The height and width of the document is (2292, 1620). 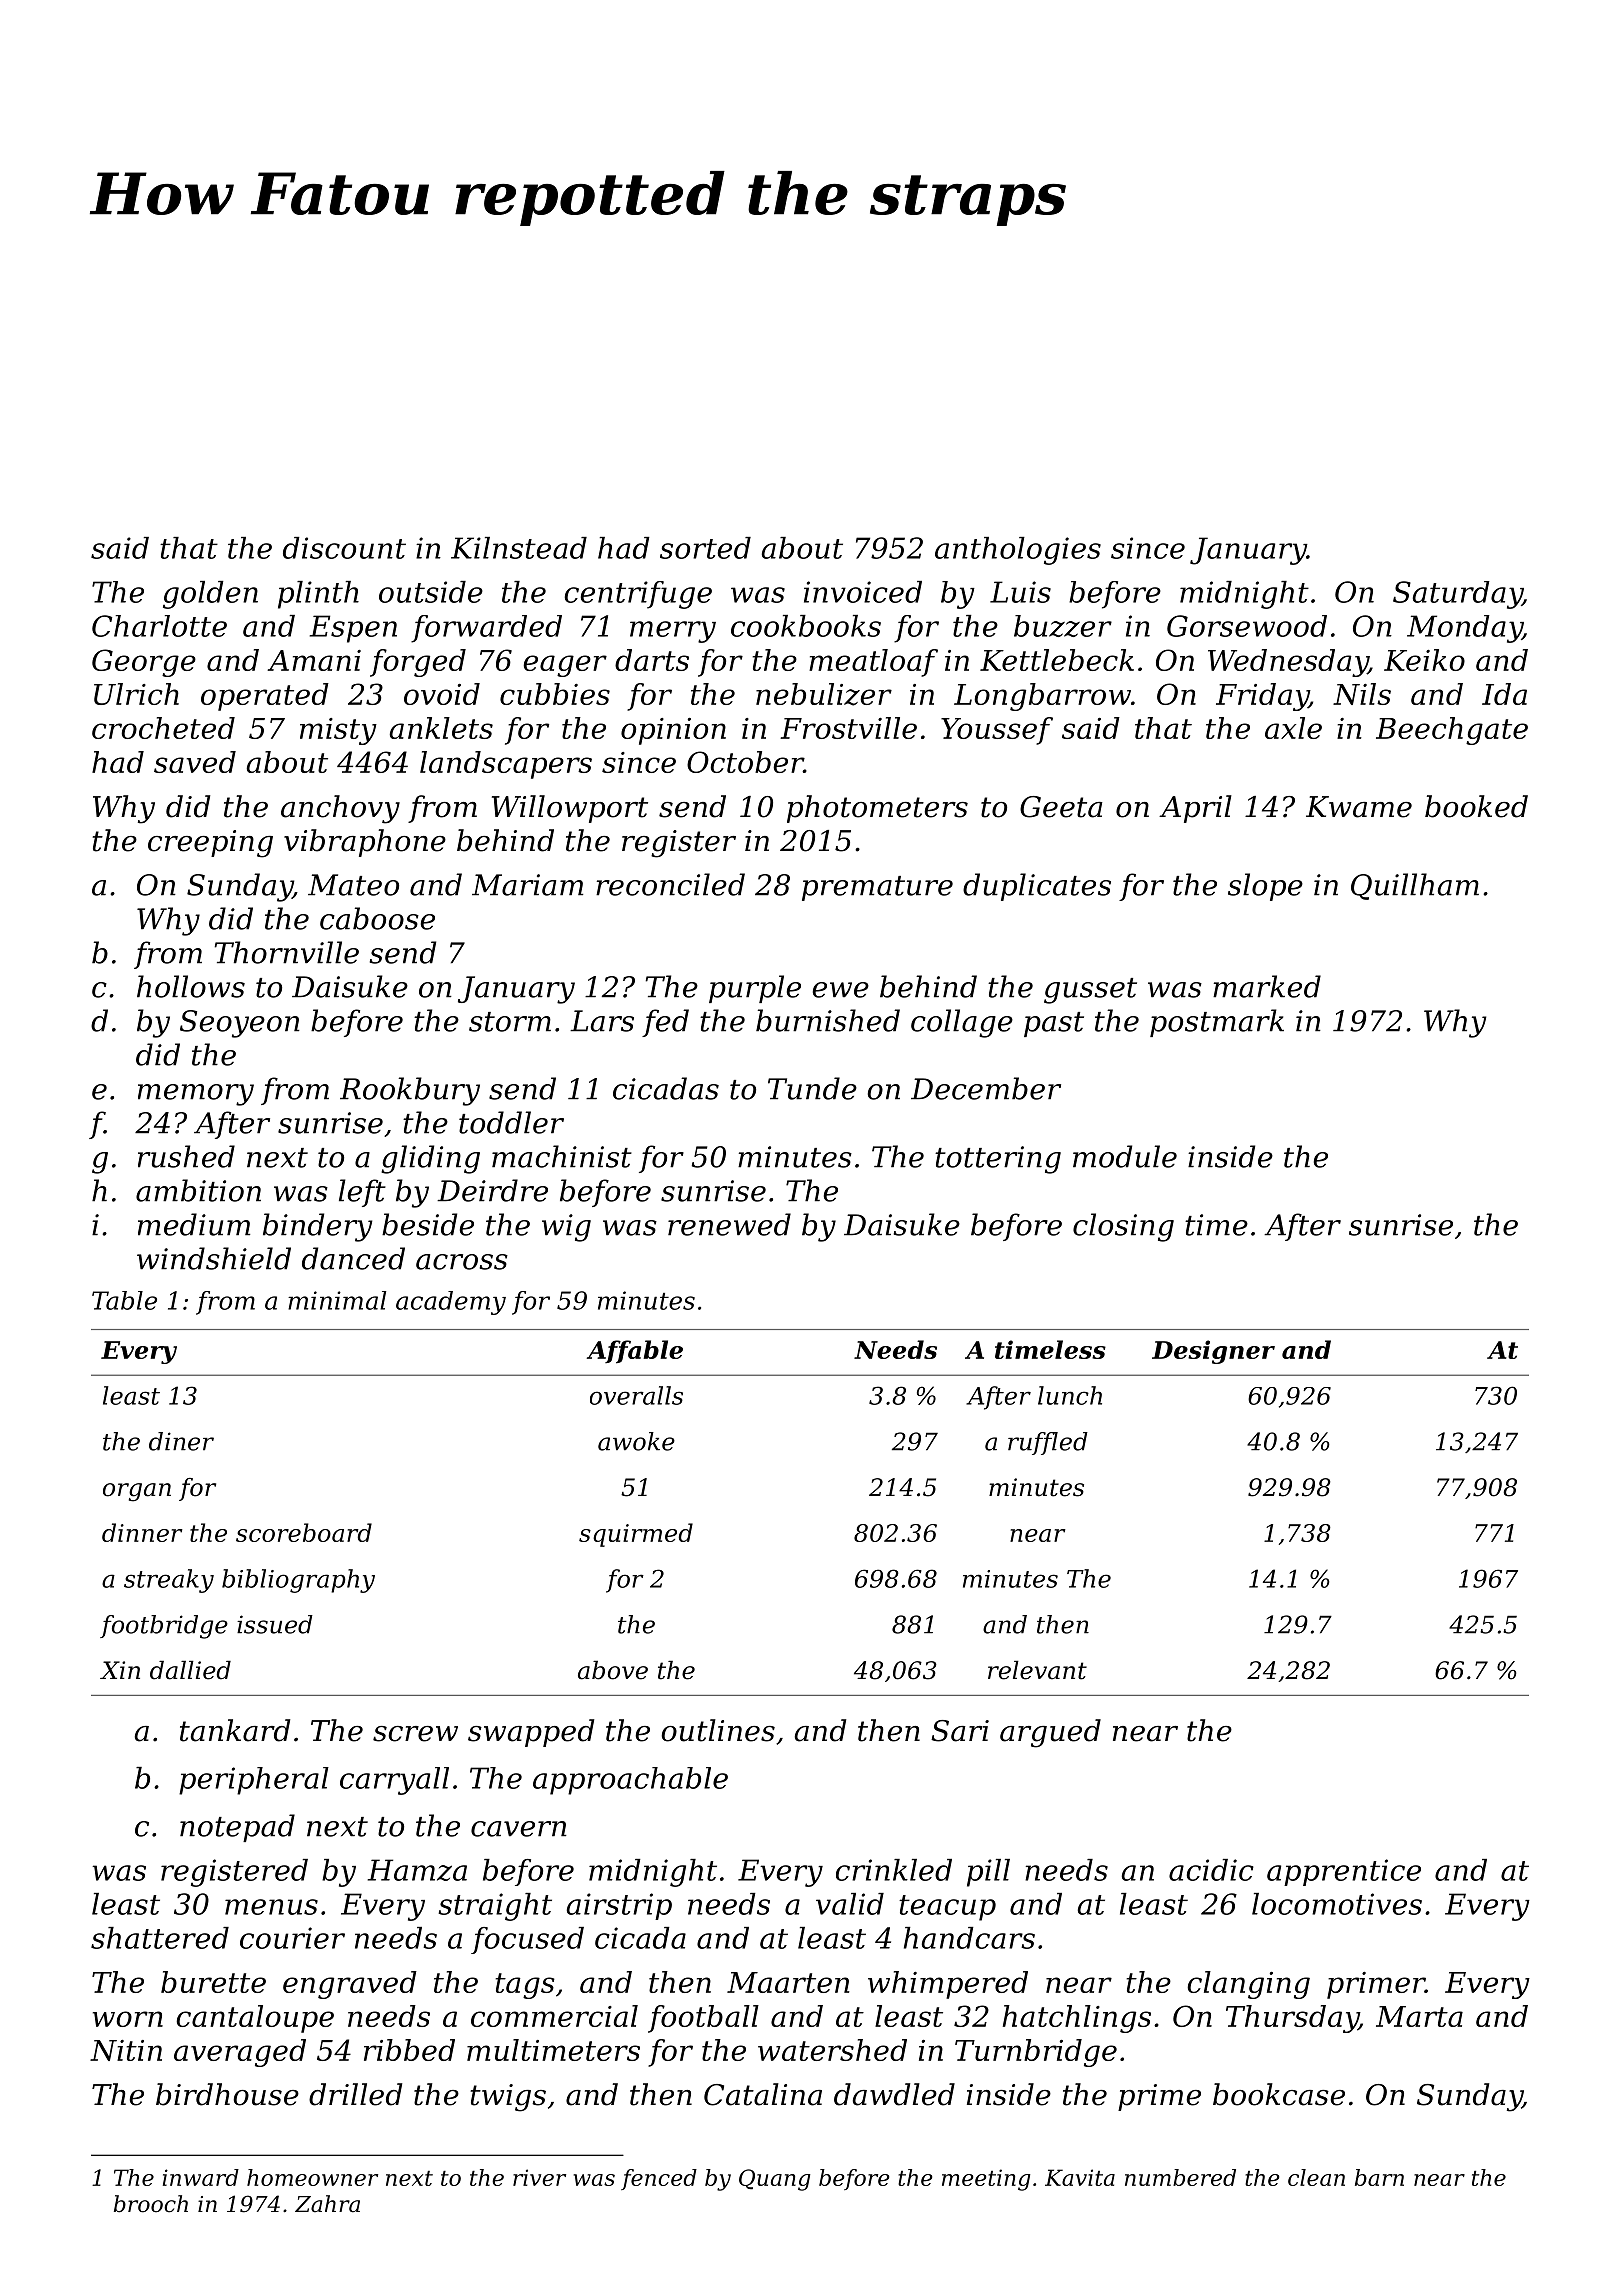 What do you see at coordinates (1344, 1872) in the document?
I see `apprentice` at bounding box center [1344, 1872].
